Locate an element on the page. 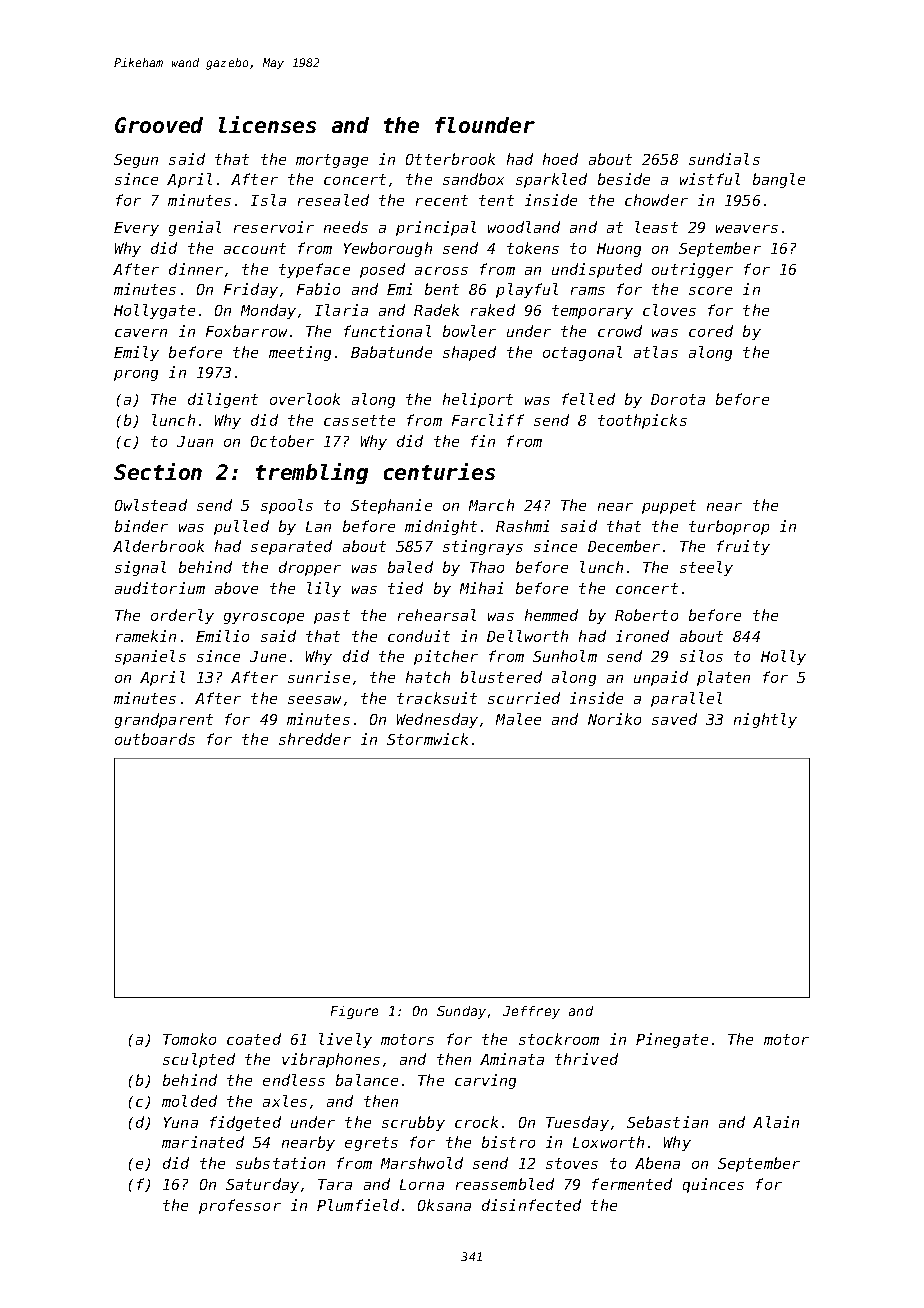 The image size is (924, 1308). Otterbrook is located at coordinates (450, 159).
